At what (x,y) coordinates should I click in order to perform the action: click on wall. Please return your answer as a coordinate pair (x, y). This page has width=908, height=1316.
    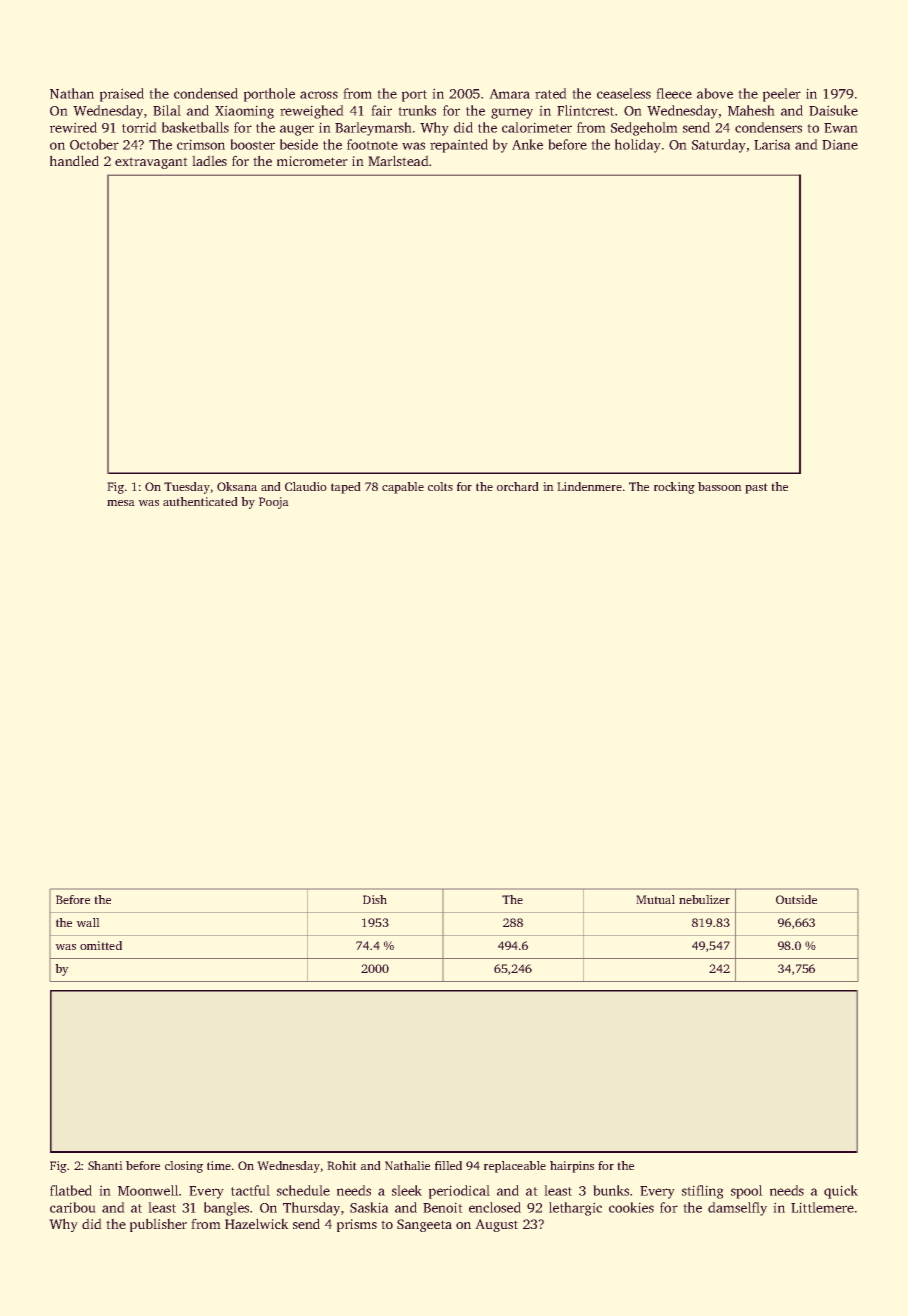
    Looking at the image, I should click on (88, 922).
